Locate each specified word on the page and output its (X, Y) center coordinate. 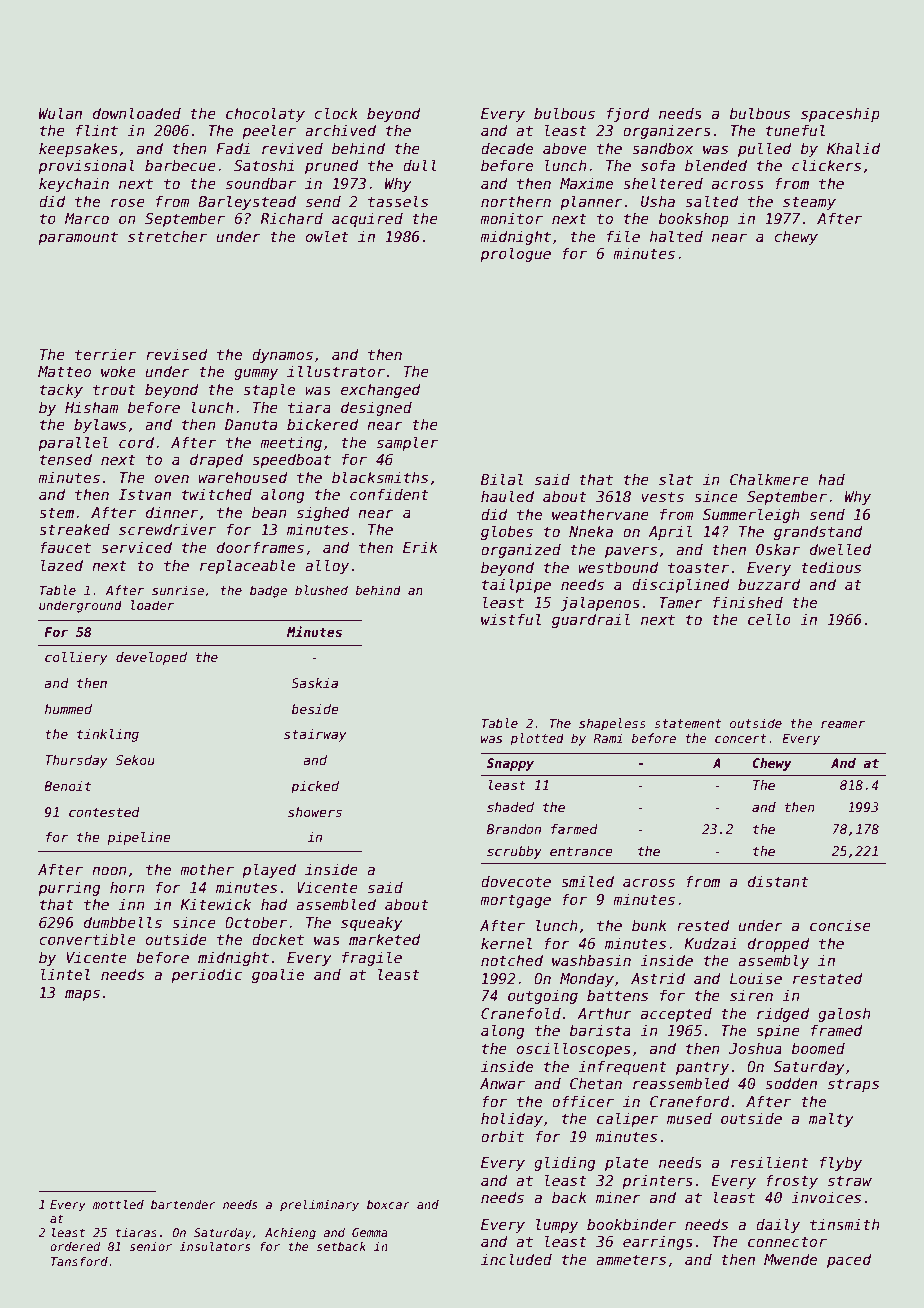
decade (507, 148)
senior (150, 1246)
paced (849, 1260)
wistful (511, 619)
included (516, 1259)
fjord (628, 114)
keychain (74, 184)
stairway (315, 735)
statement (687, 723)
